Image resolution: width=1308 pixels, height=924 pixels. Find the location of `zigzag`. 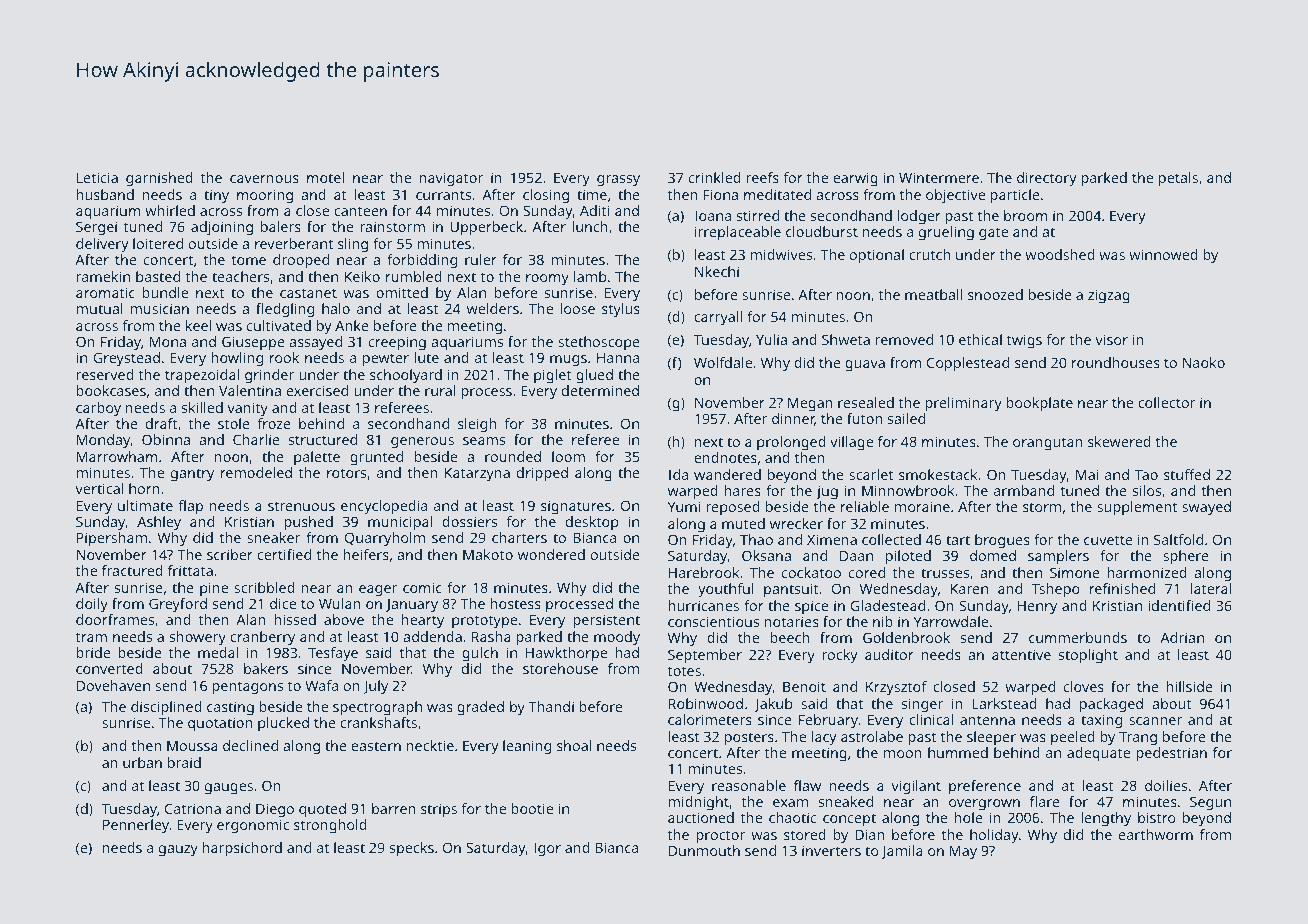

zigzag is located at coordinates (1109, 296).
